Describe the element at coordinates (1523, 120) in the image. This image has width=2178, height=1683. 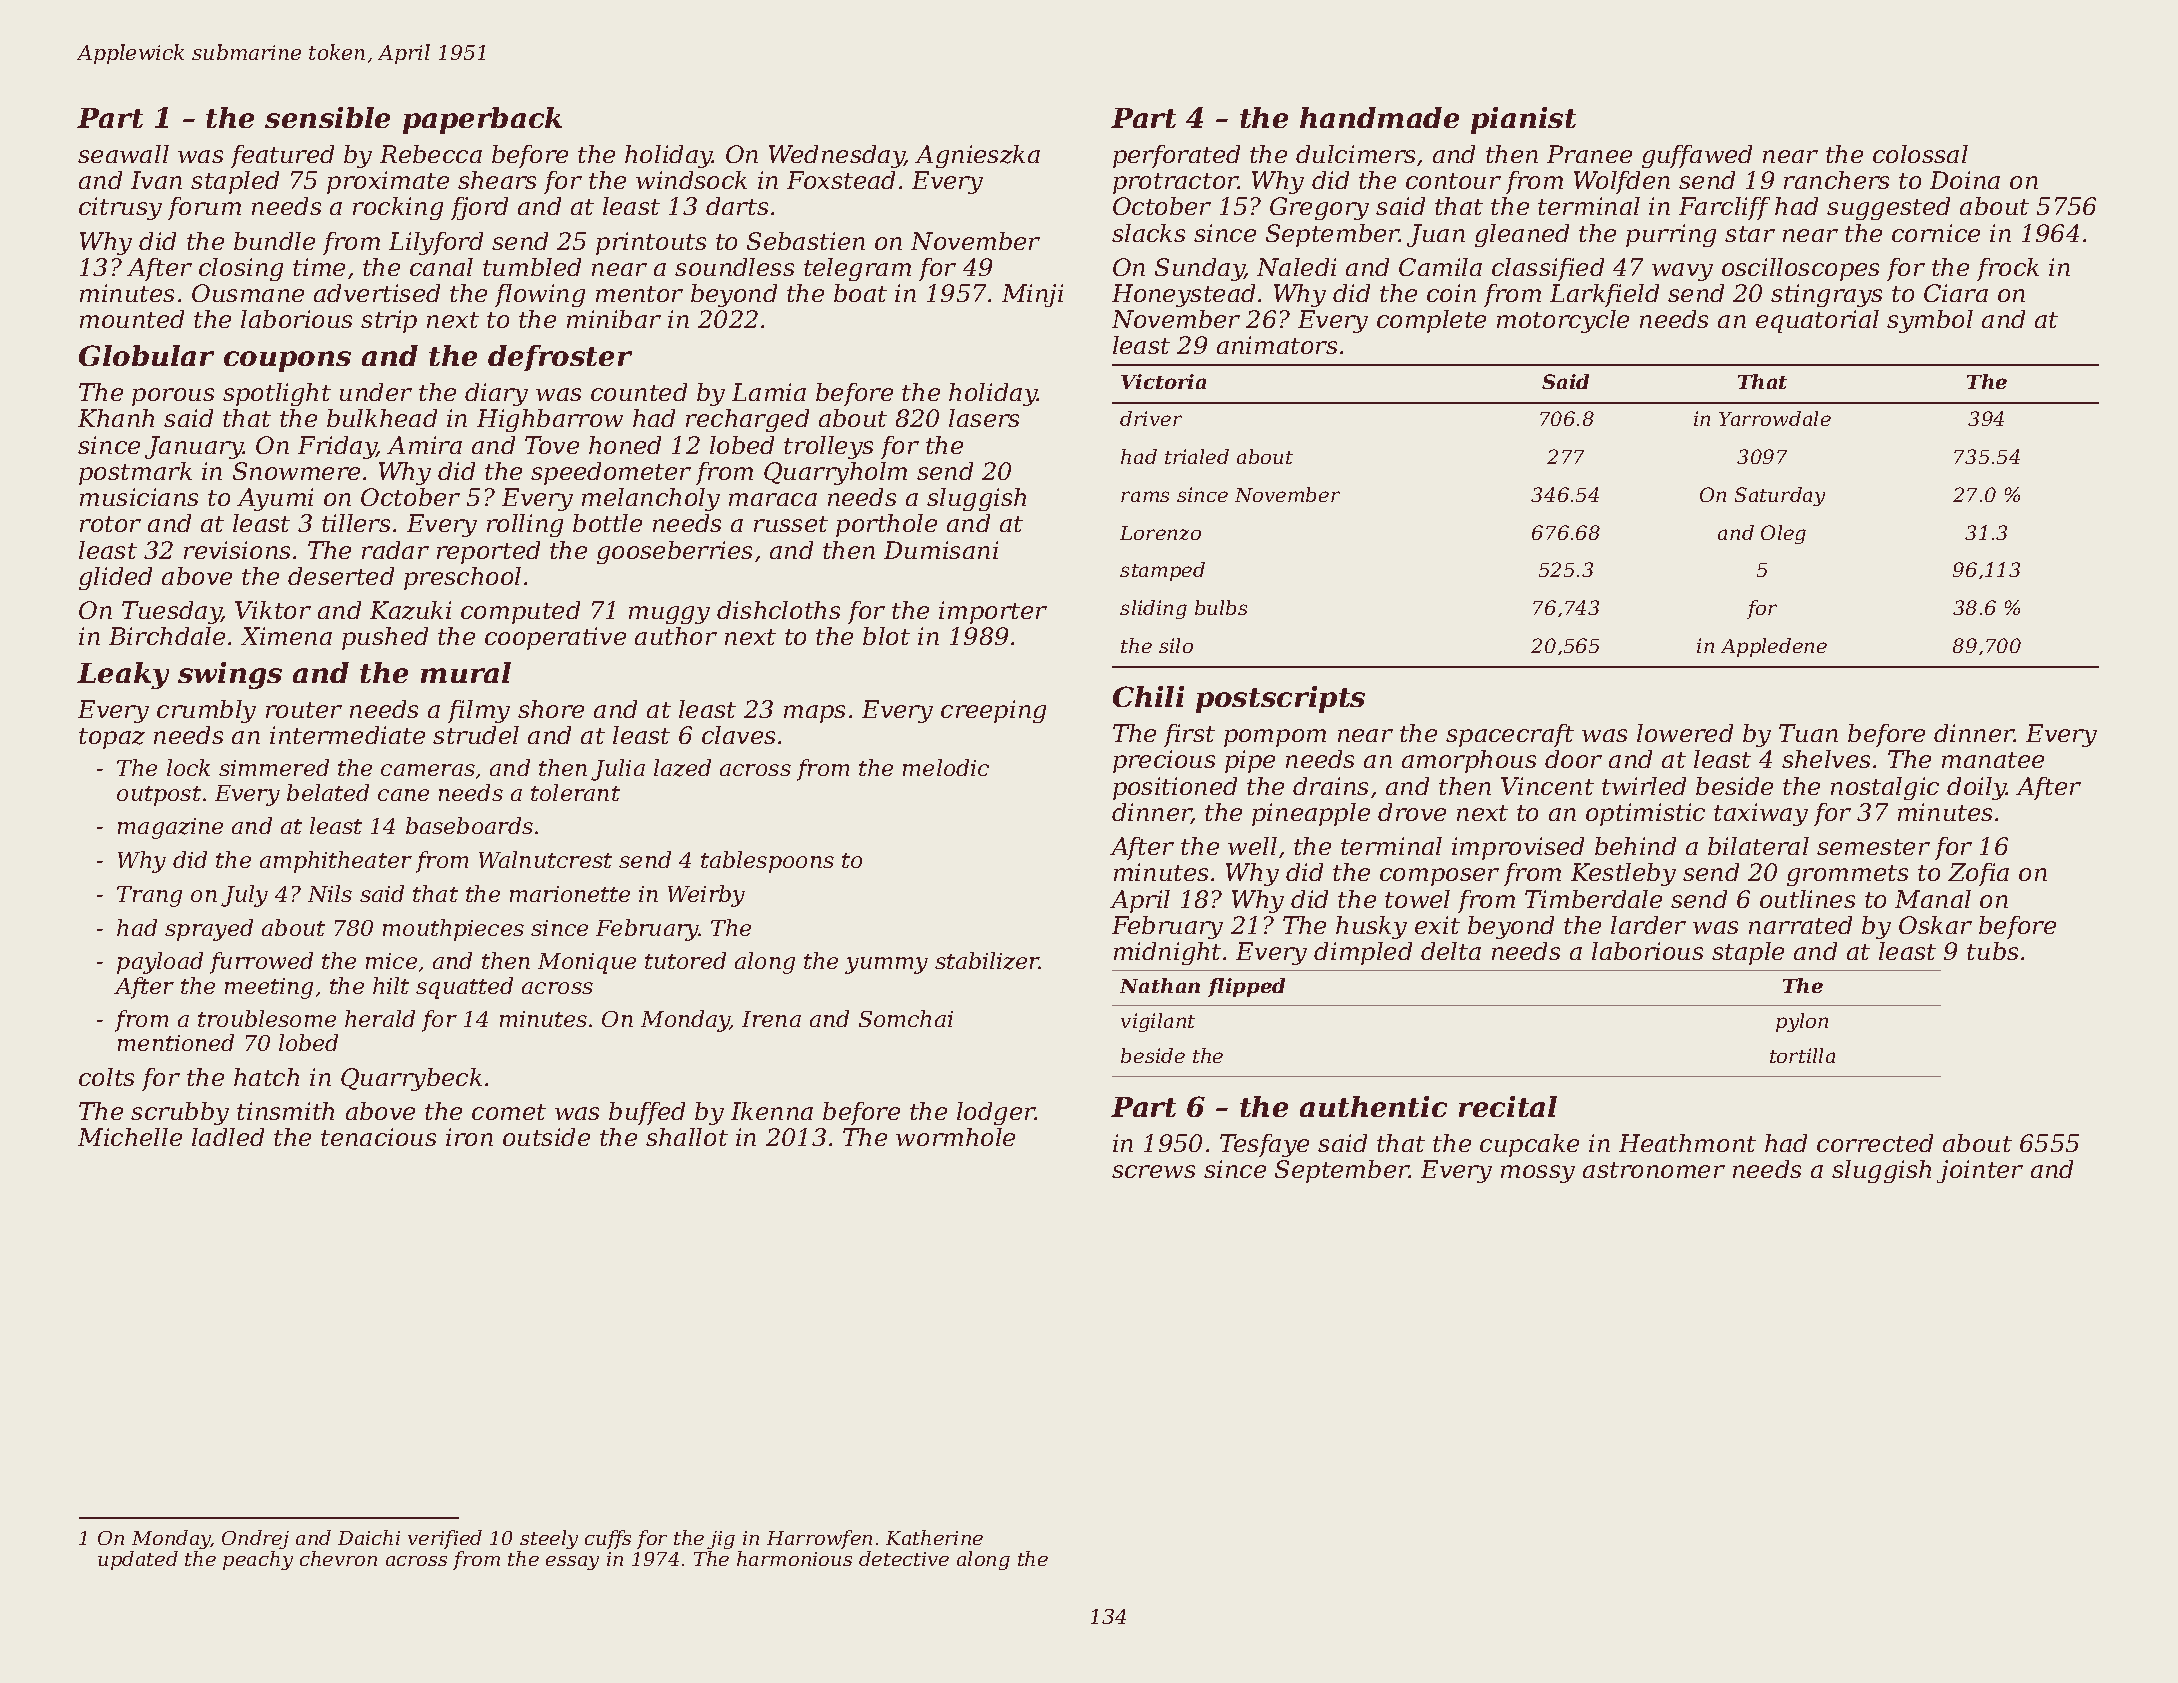
I see `pianist` at that location.
